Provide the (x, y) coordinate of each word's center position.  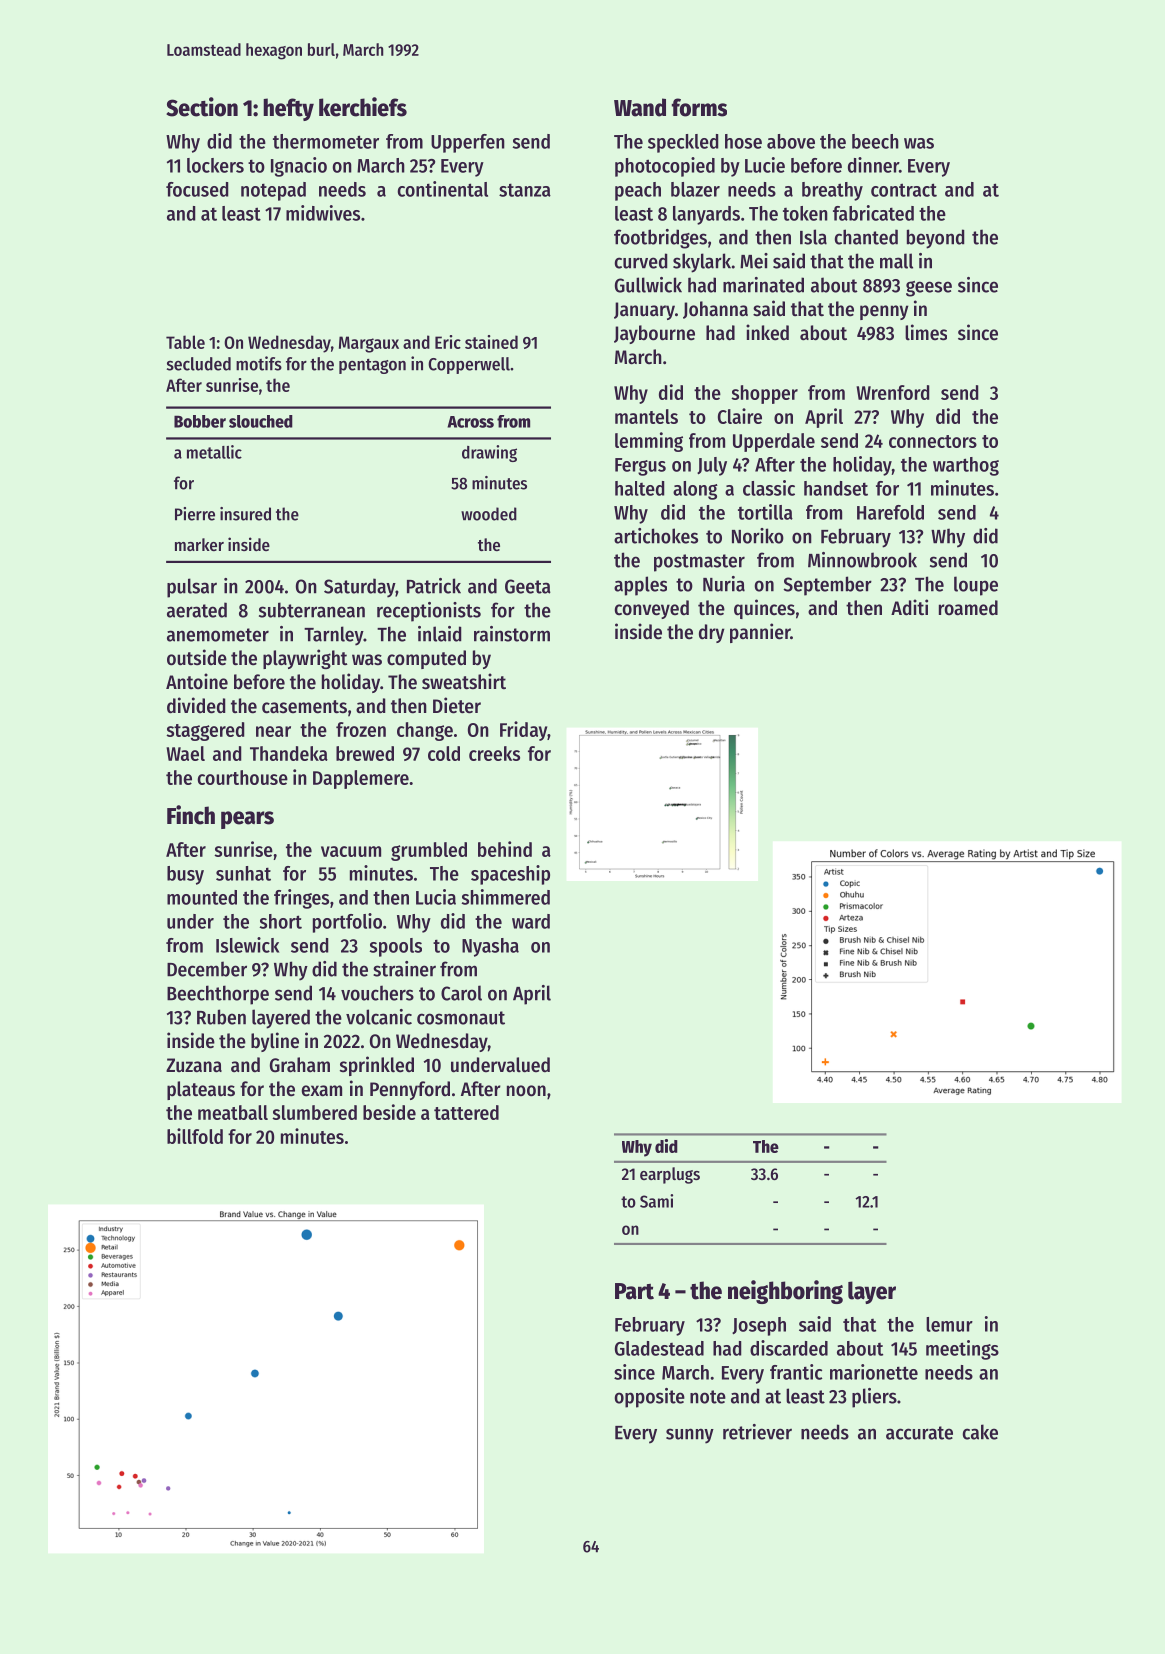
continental (443, 189)
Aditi (909, 607)
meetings (962, 1350)
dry (712, 633)
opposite (650, 1398)
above (791, 141)
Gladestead (659, 1348)
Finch (191, 815)
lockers (215, 165)
